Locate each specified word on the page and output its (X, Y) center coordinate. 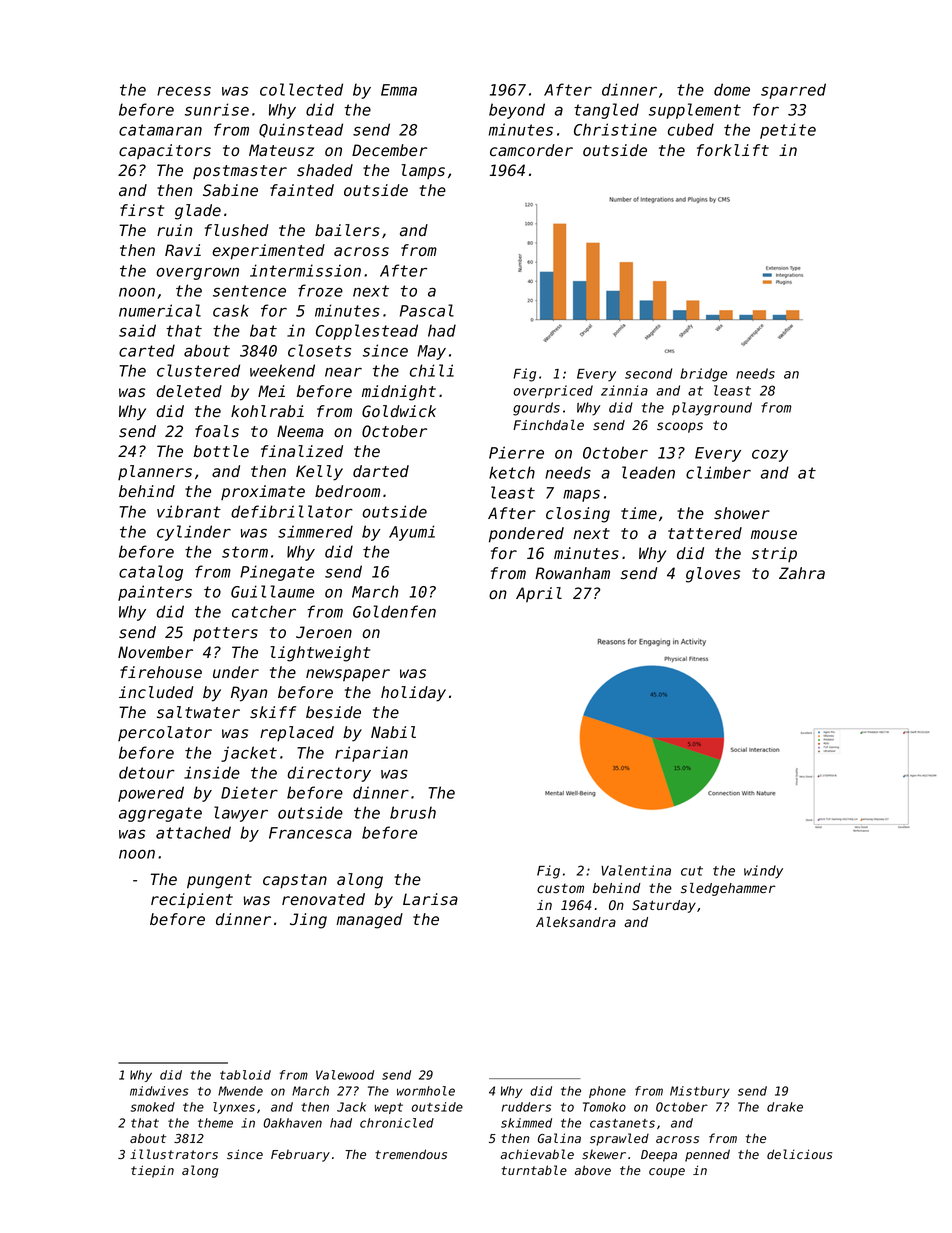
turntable (534, 1170)
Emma (399, 90)
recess (184, 91)
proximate (263, 492)
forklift (733, 150)
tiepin (152, 1171)
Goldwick (399, 411)
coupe (667, 1173)
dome (732, 89)
